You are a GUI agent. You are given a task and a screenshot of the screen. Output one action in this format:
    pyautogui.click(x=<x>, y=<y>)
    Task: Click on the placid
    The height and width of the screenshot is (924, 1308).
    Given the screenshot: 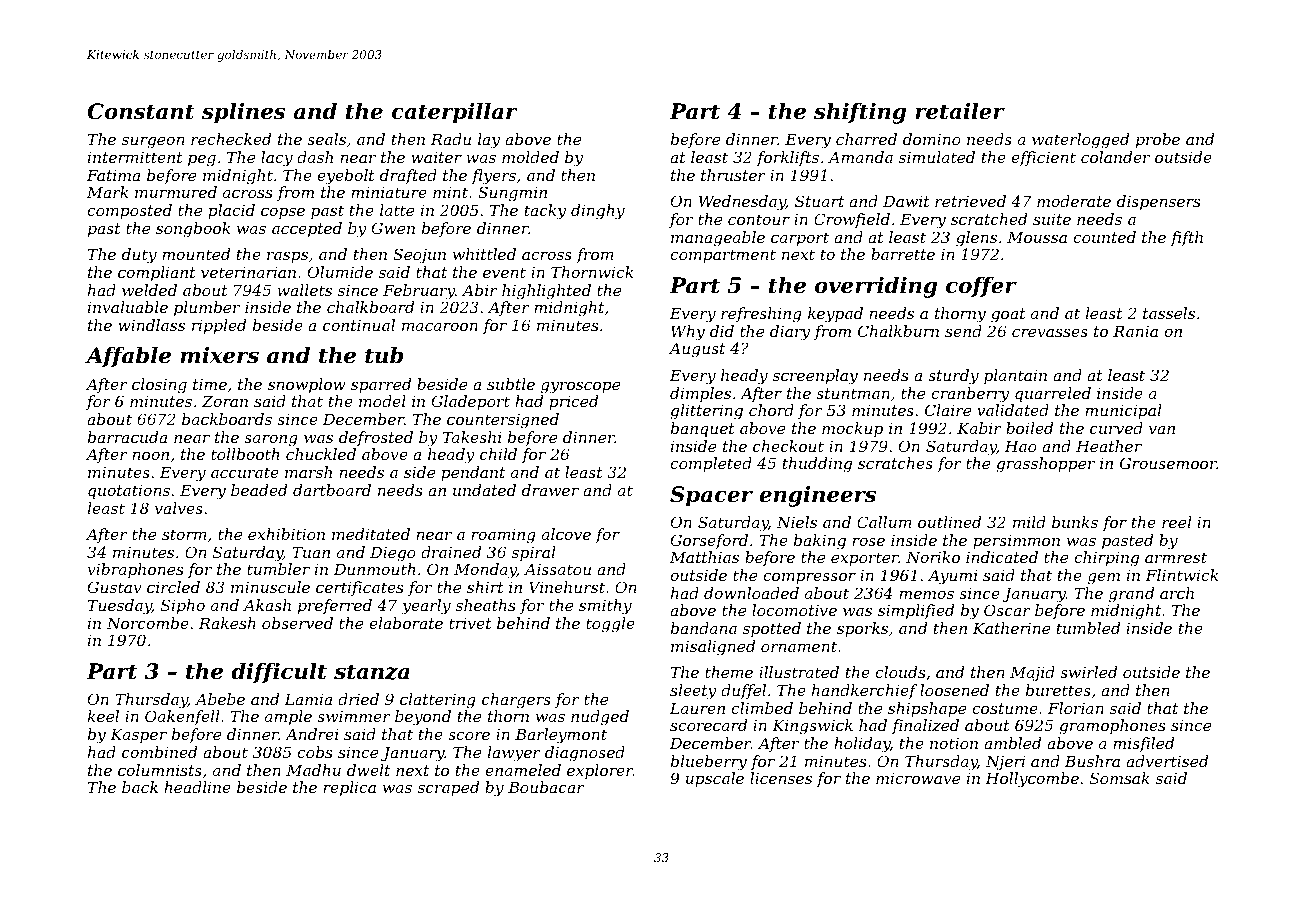 What is the action you would take?
    pyautogui.click(x=231, y=211)
